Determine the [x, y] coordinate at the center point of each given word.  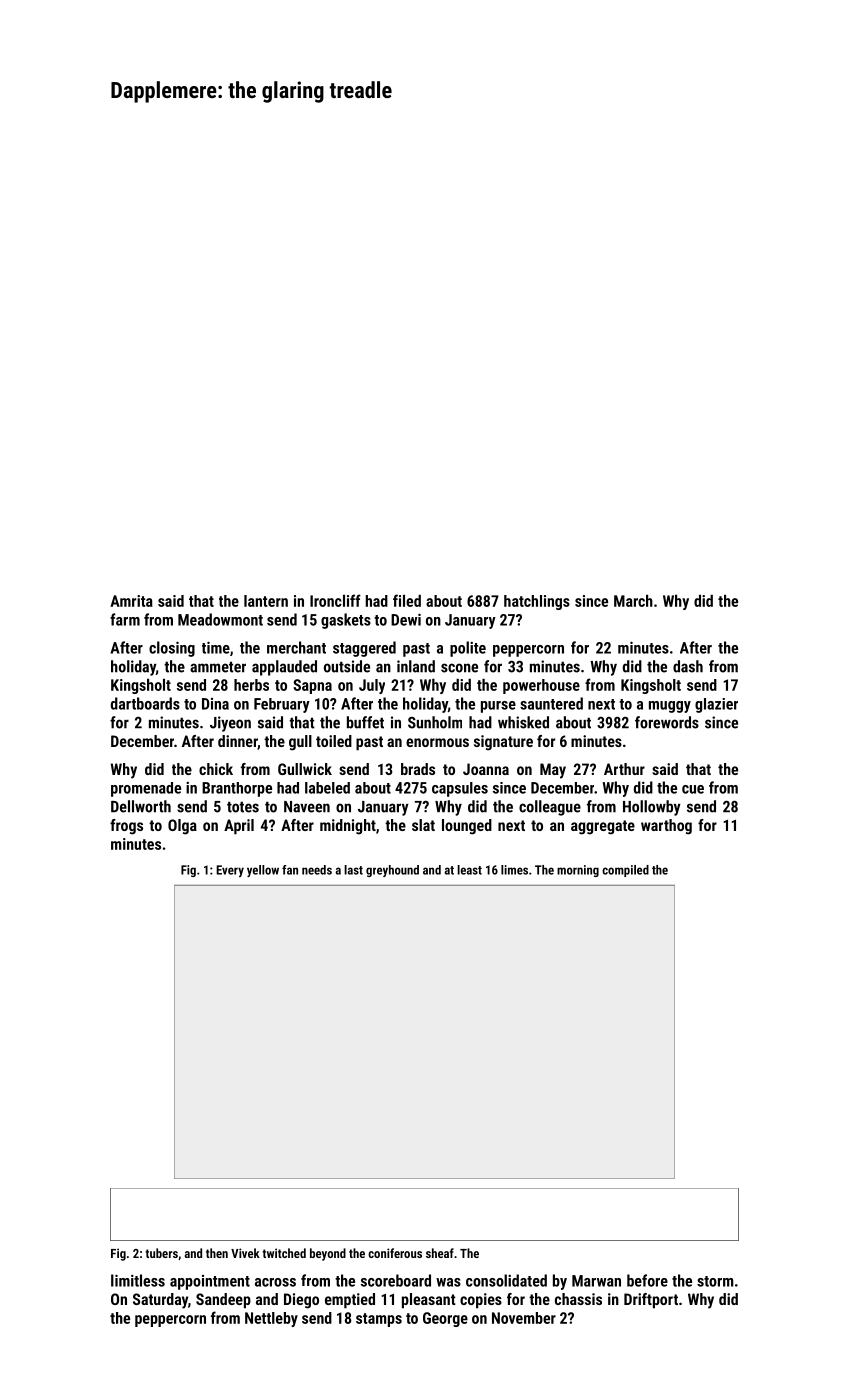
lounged [467, 827]
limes [514, 870]
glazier [716, 705]
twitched [284, 1253]
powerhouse [541, 686]
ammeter [218, 667]
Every [230, 871]
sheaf [440, 1253]
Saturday [160, 1301]
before [647, 1280]
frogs [126, 827]
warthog [666, 827]
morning [578, 871]
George [445, 1319]
